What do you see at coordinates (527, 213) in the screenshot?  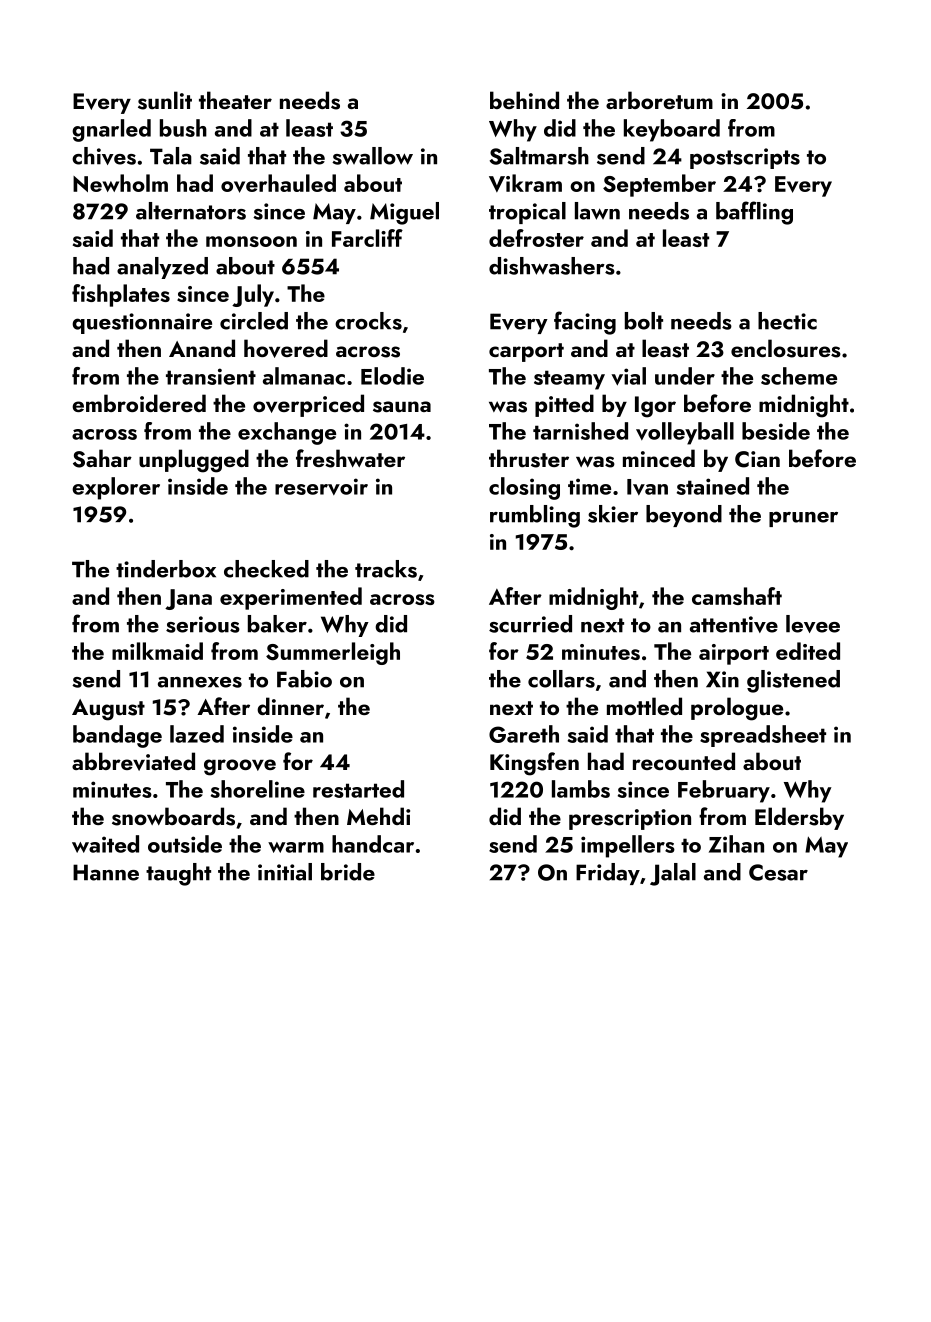 I see `tropical` at bounding box center [527, 213].
